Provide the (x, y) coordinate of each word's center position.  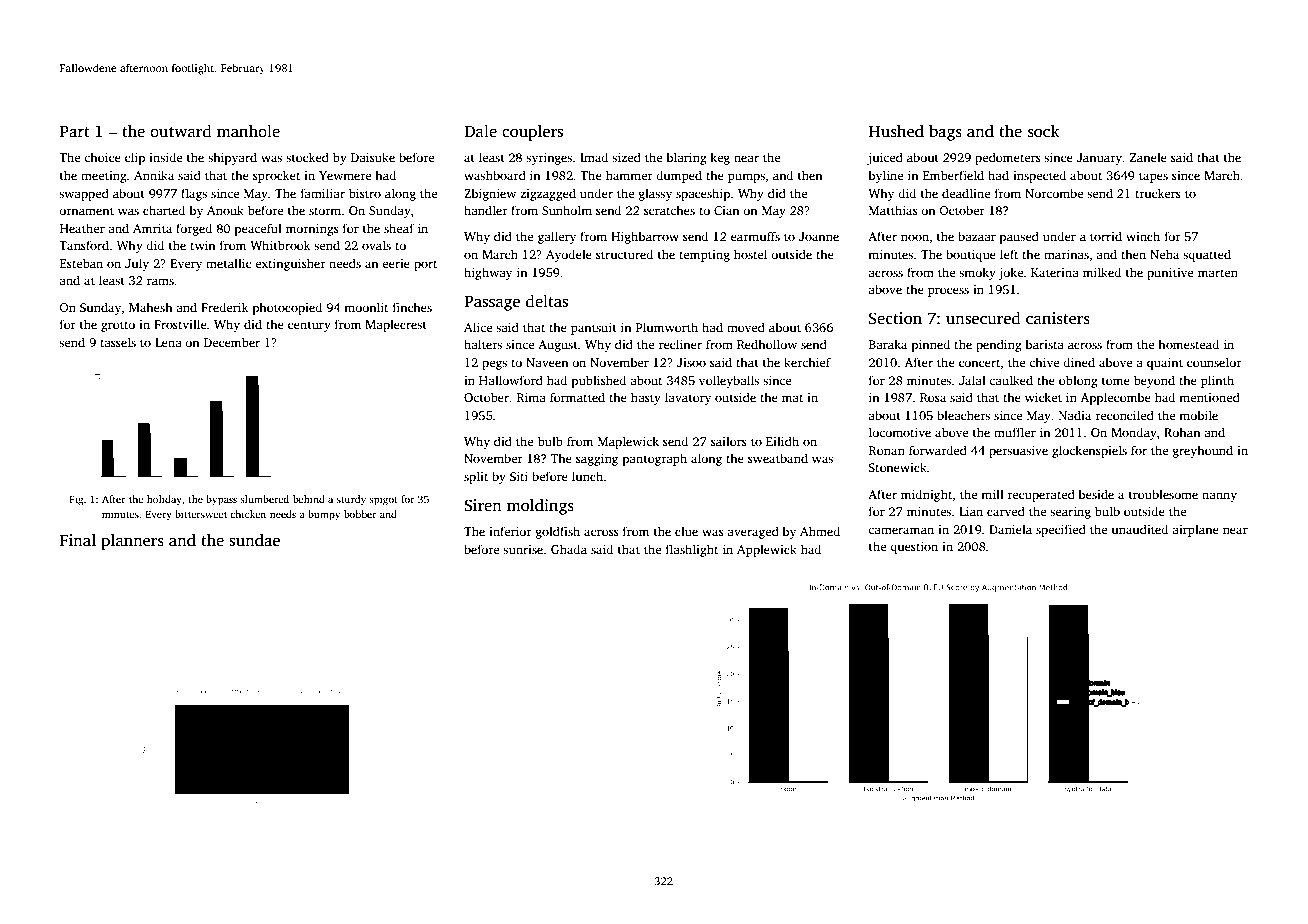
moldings (540, 506)
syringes (549, 159)
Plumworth (667, 327)
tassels (118, 342)
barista (1045, 344)
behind (309, 499)
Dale (480, 131)
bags (945, 132)
